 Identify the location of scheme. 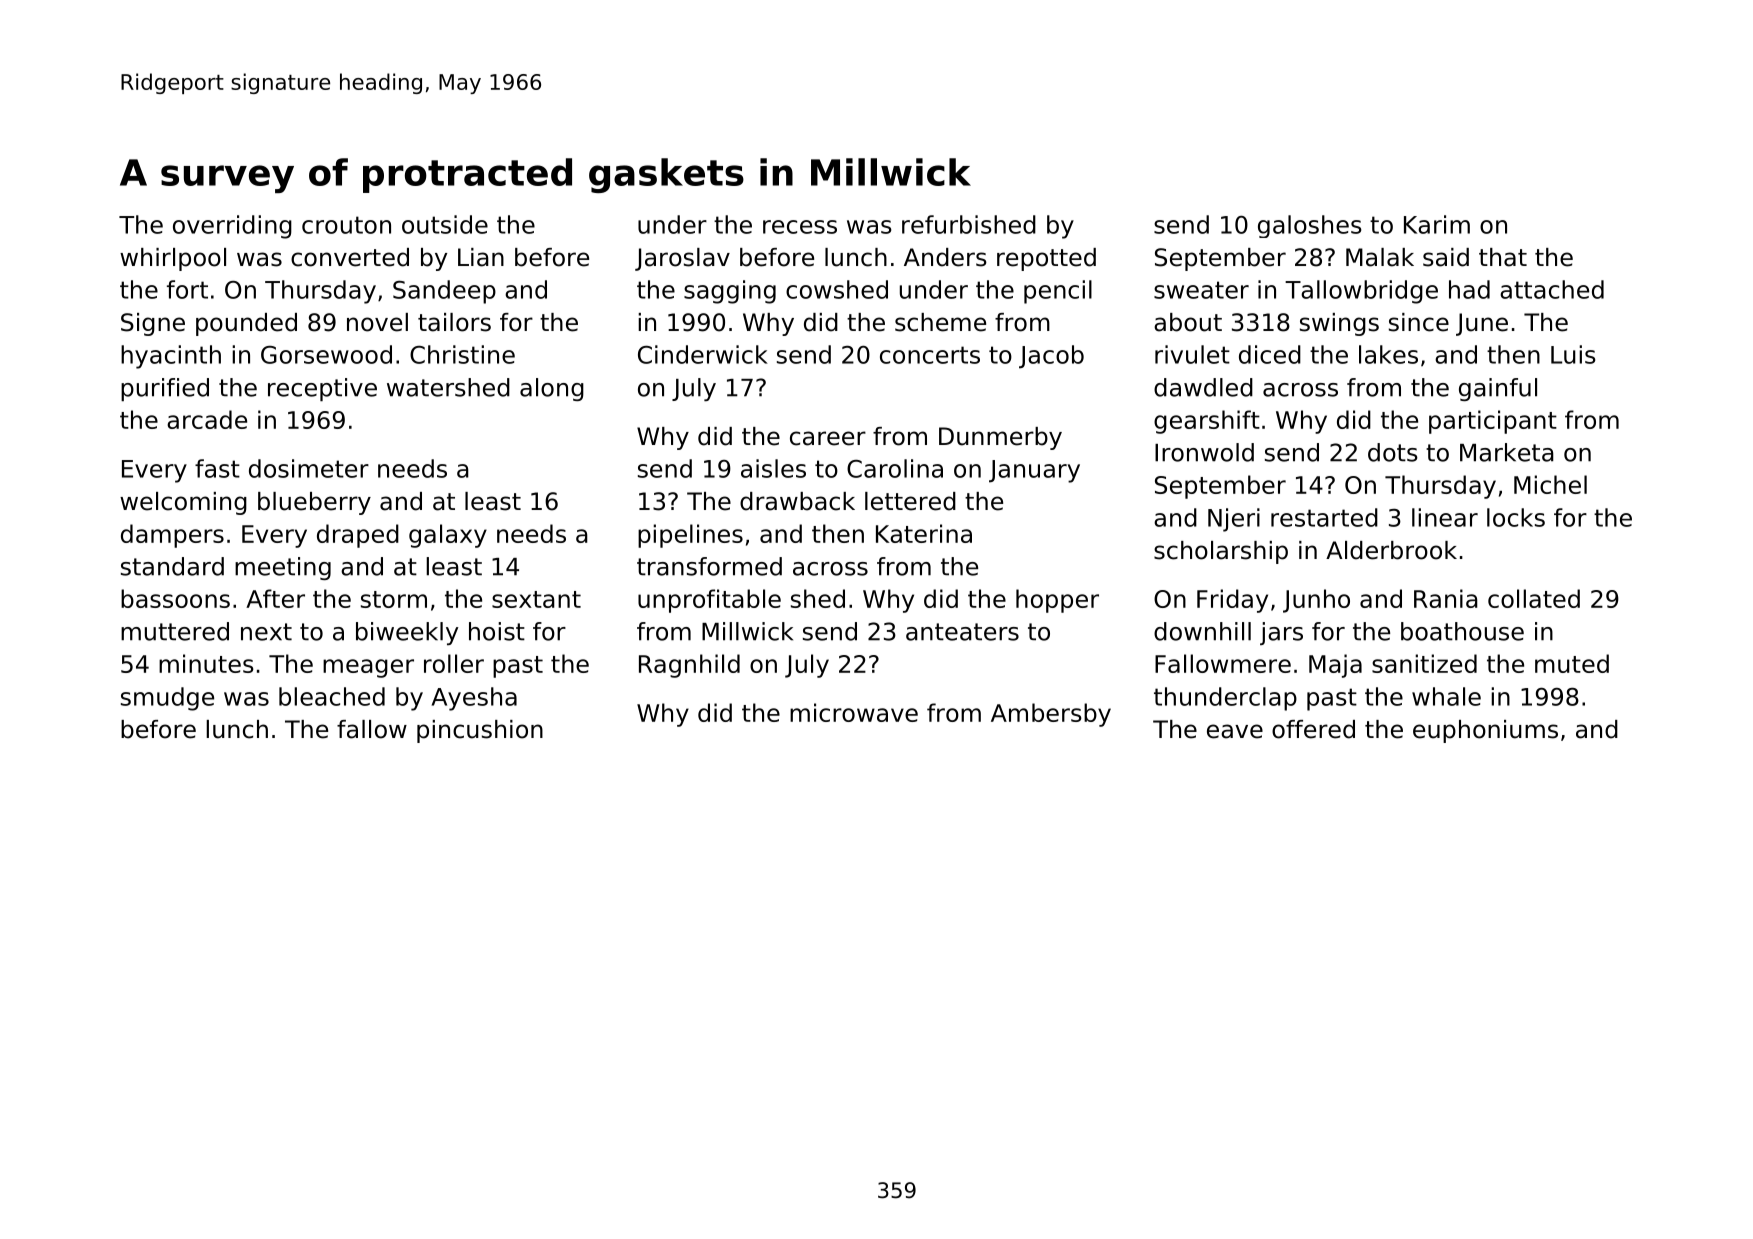
(940, 322).
